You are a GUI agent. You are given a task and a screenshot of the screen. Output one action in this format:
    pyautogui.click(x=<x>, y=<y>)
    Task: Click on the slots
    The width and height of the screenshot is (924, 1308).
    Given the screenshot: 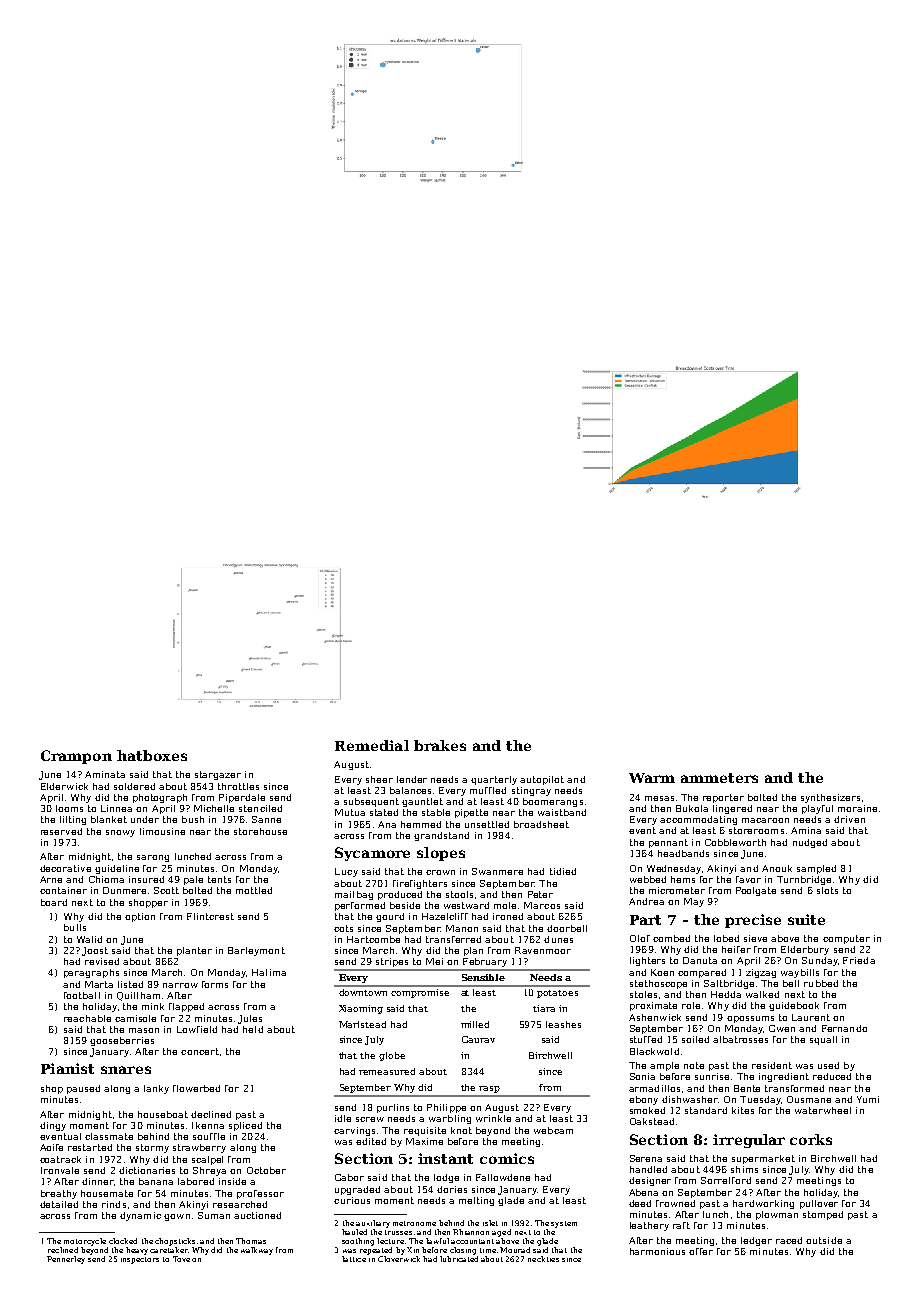 What is the action you would take?
    pyautogui.click(x=827, y=890)
